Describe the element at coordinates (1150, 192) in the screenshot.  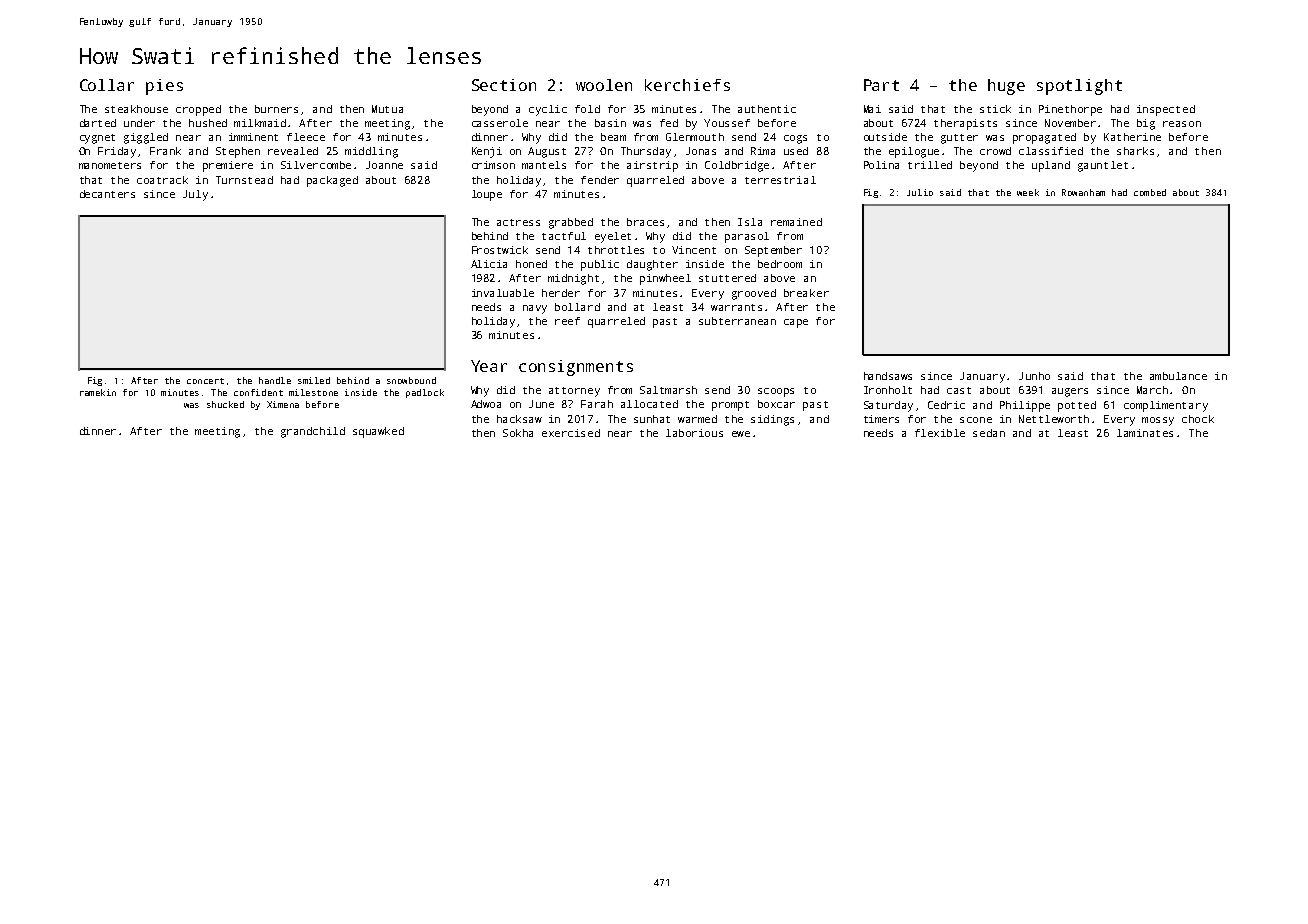
I see `combed` at that location.
